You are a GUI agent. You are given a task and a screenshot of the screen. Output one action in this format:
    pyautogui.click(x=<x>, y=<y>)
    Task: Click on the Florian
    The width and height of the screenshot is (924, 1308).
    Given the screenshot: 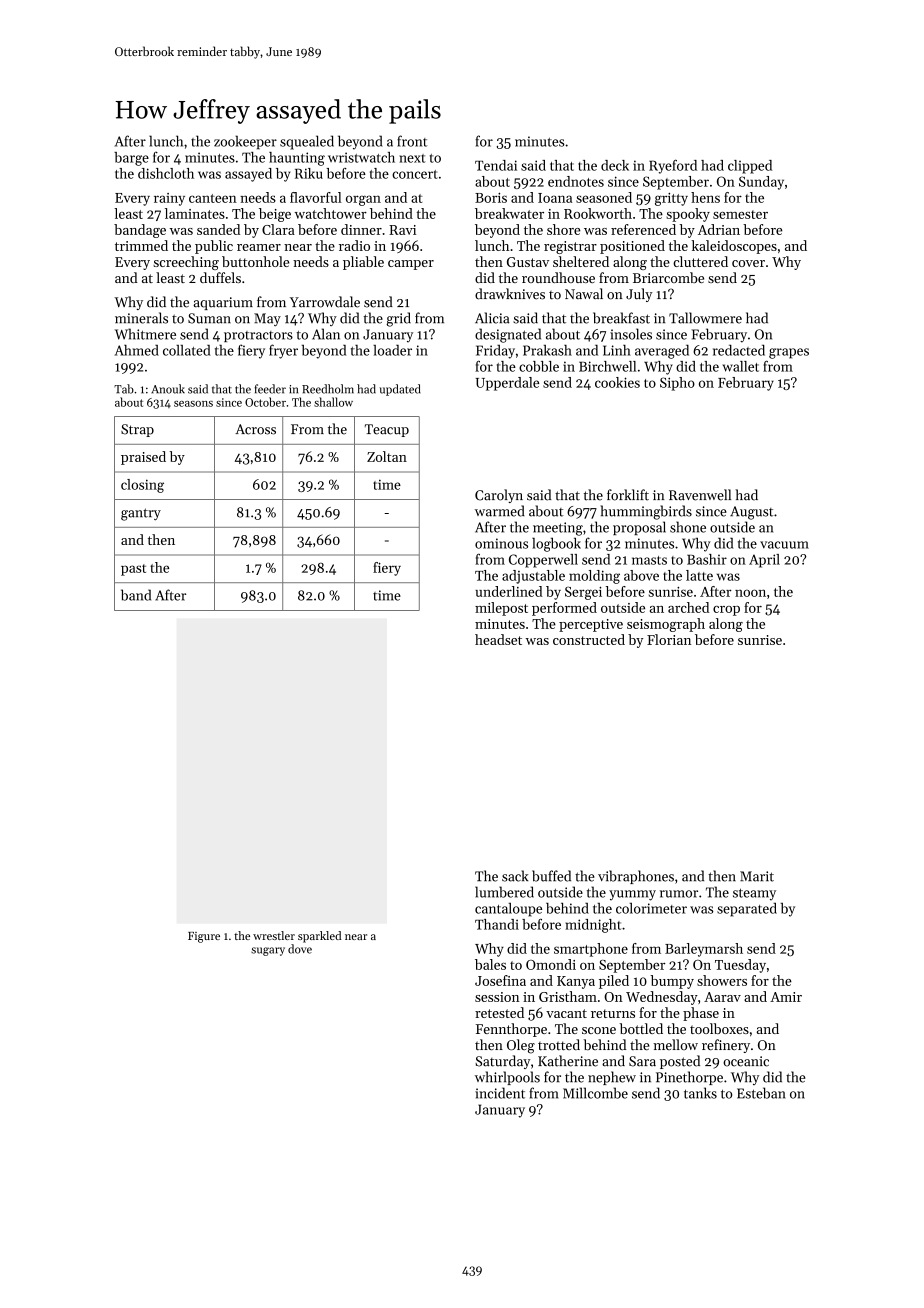 What is the action you would take?
    pyautogui.click(x=669, y=639)
